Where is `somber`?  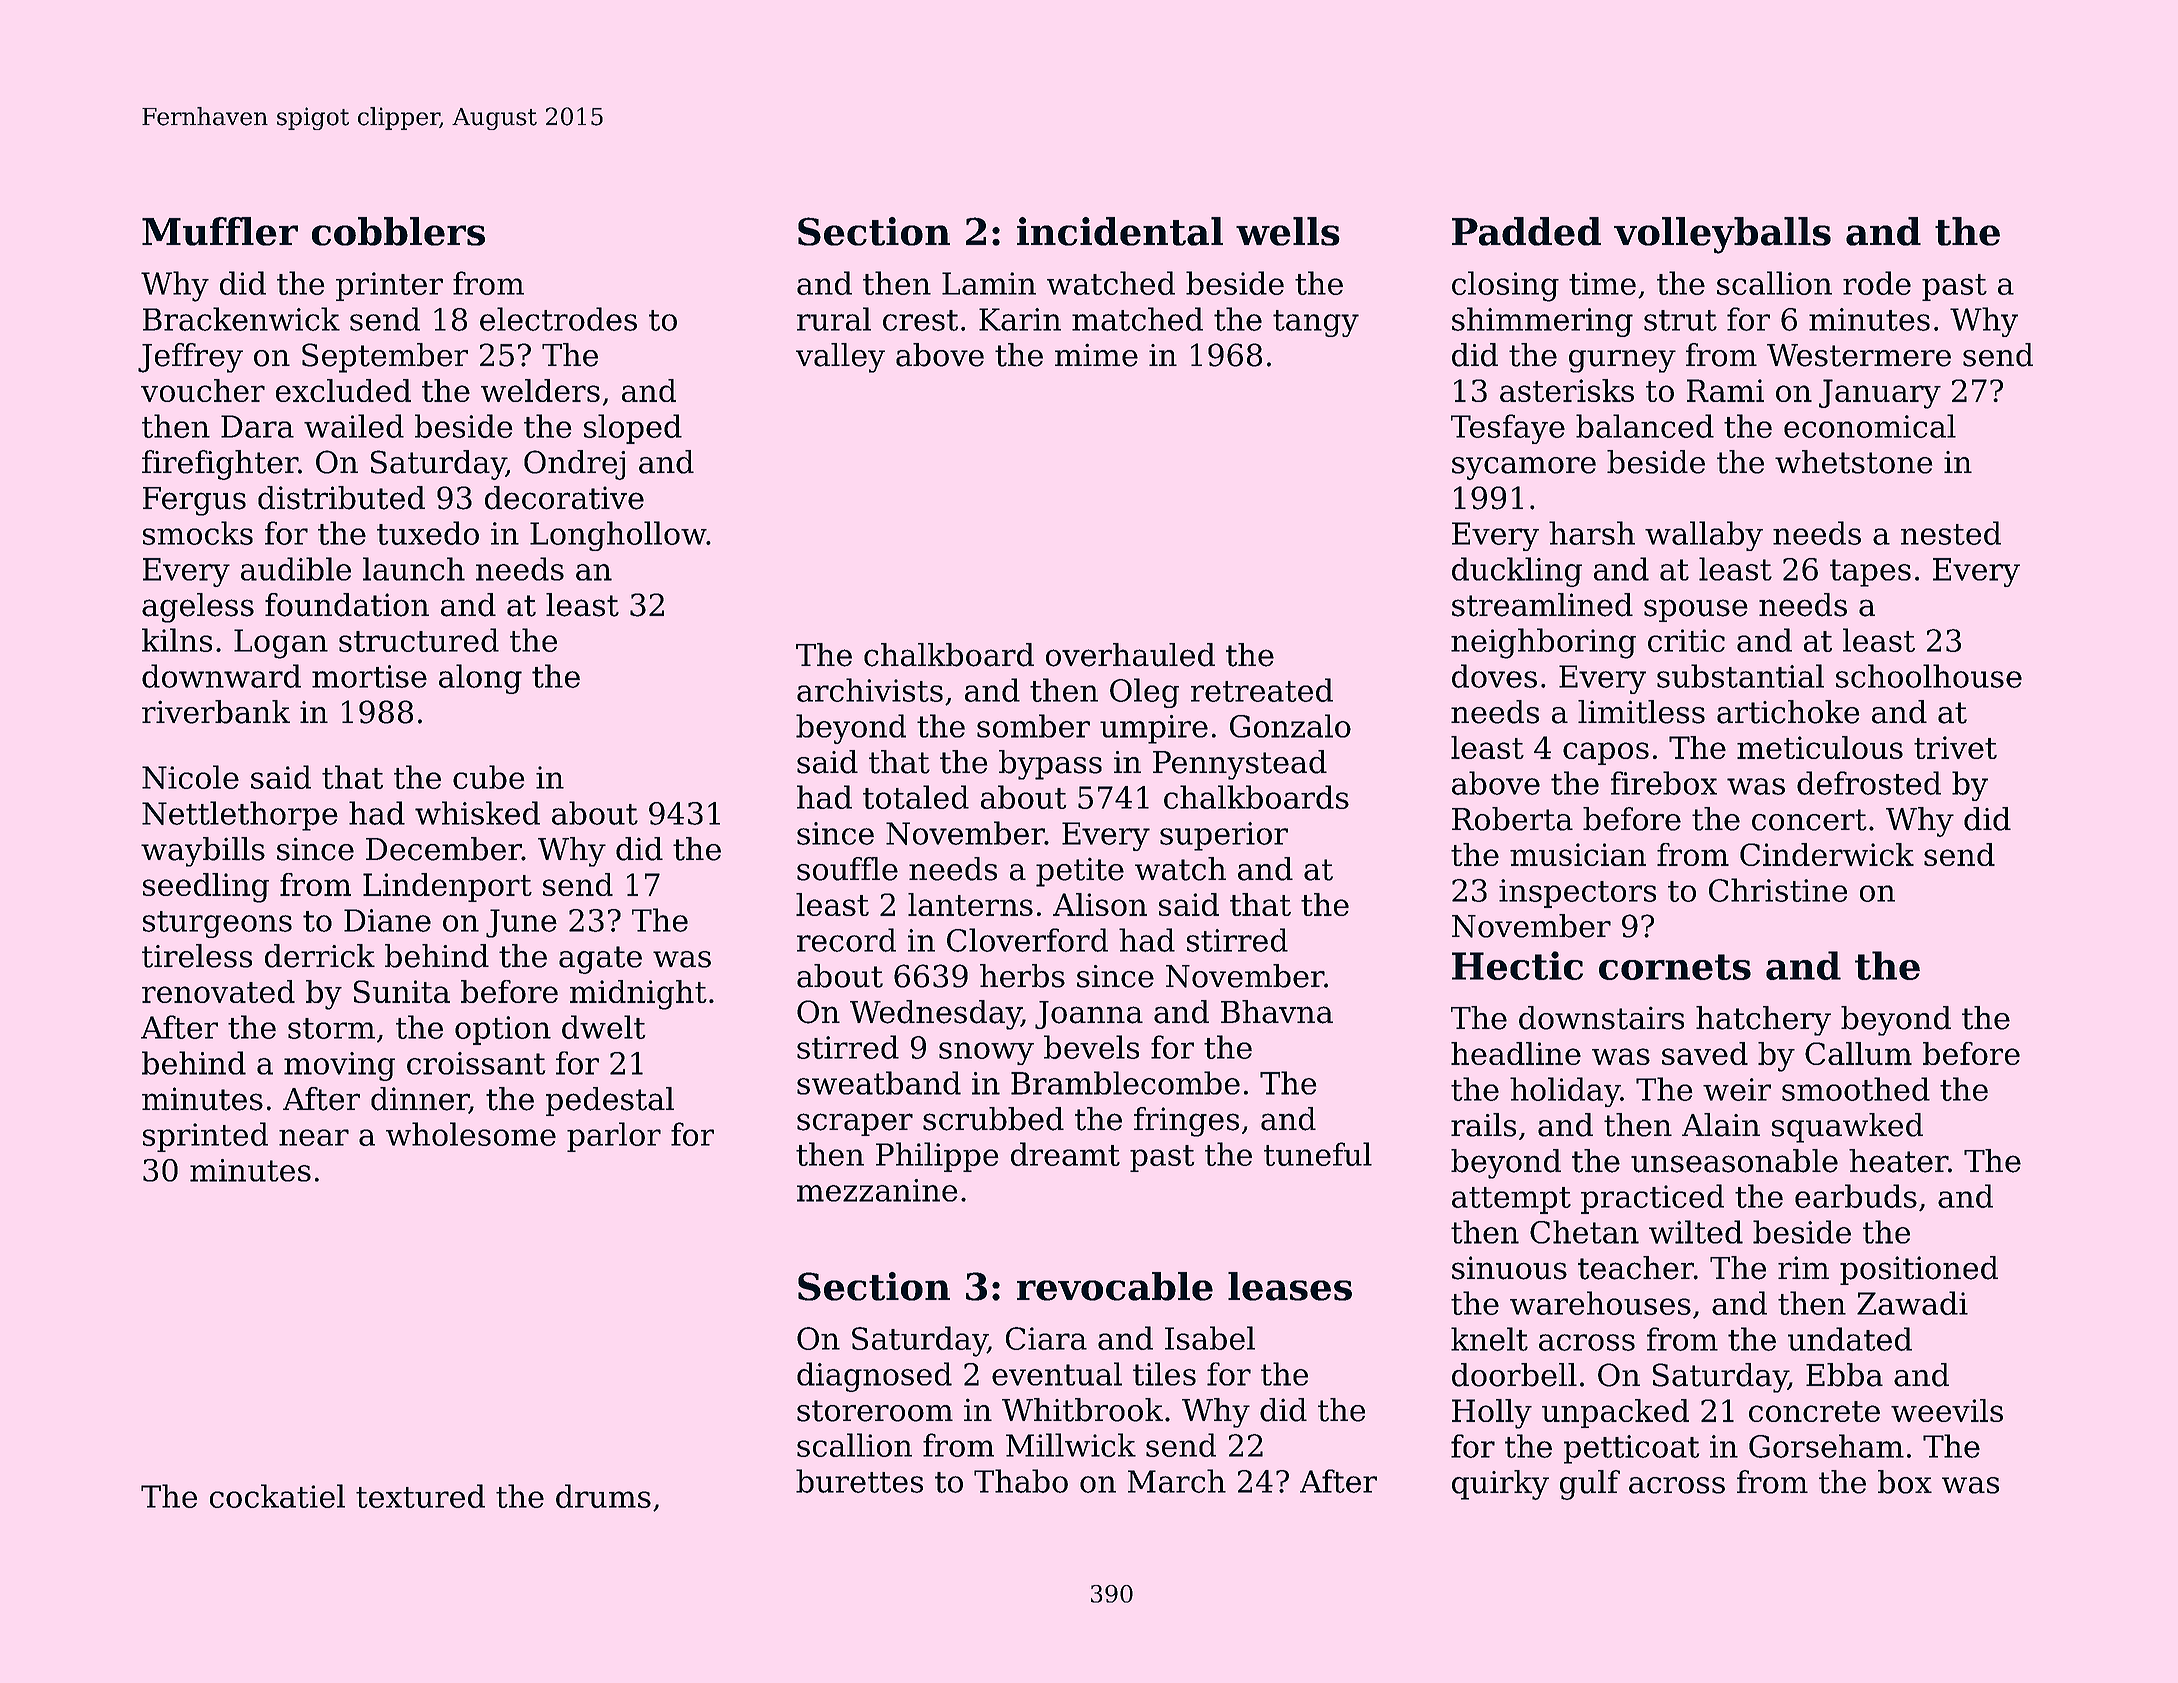 somber is located at coordinates (1033, 726).
